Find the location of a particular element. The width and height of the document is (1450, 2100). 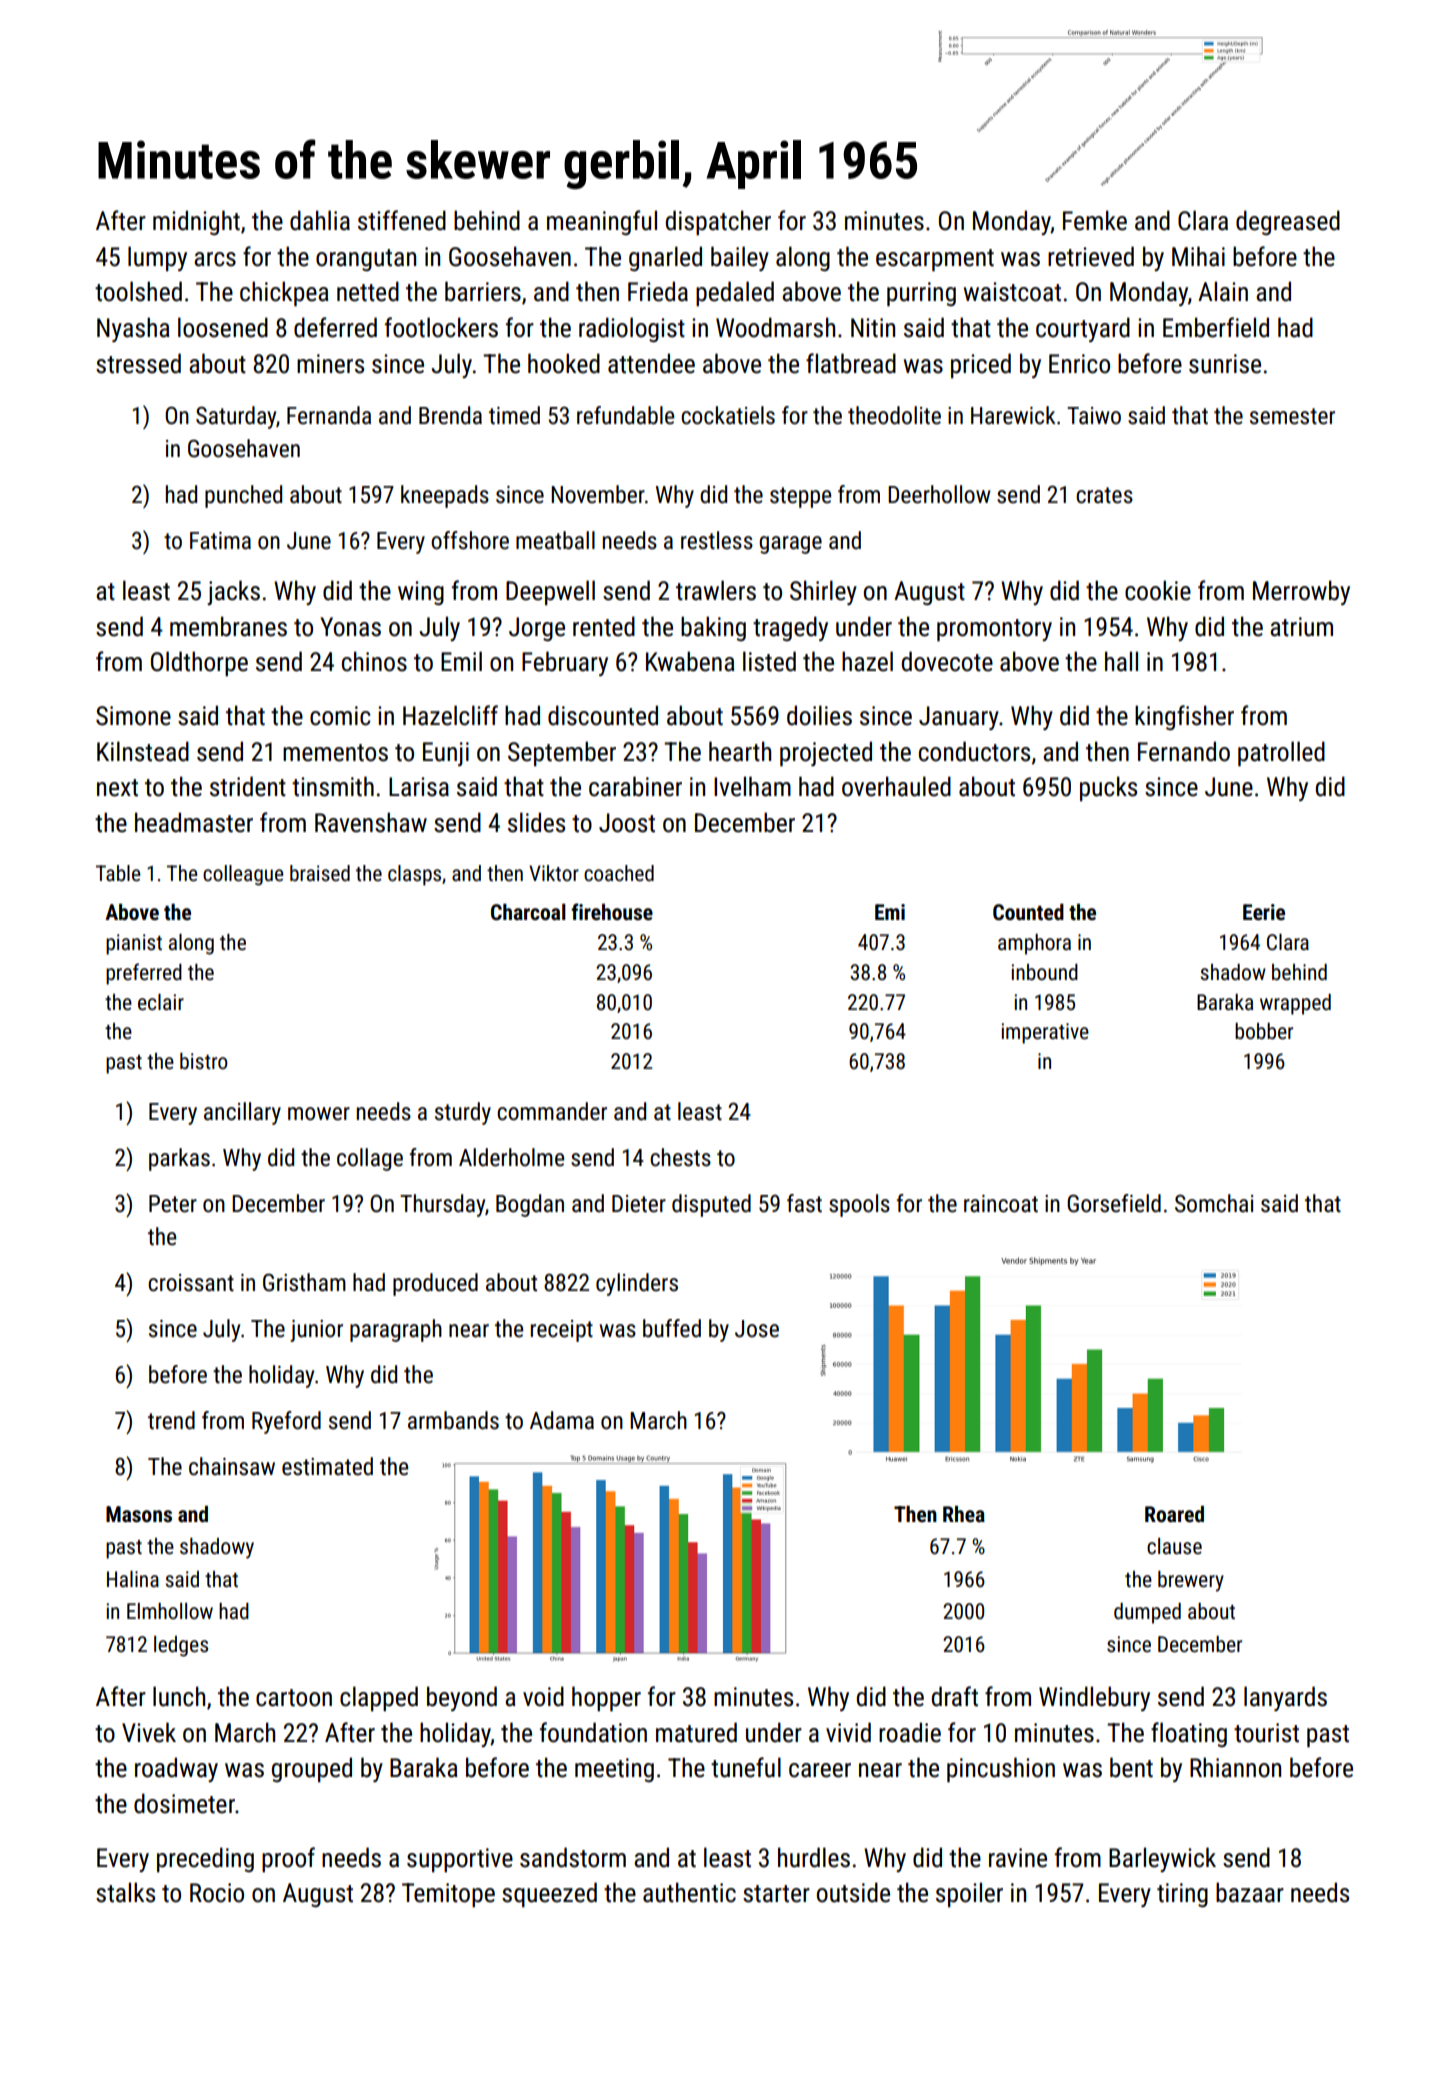

stalks is located at coordinates (125, 1892).
